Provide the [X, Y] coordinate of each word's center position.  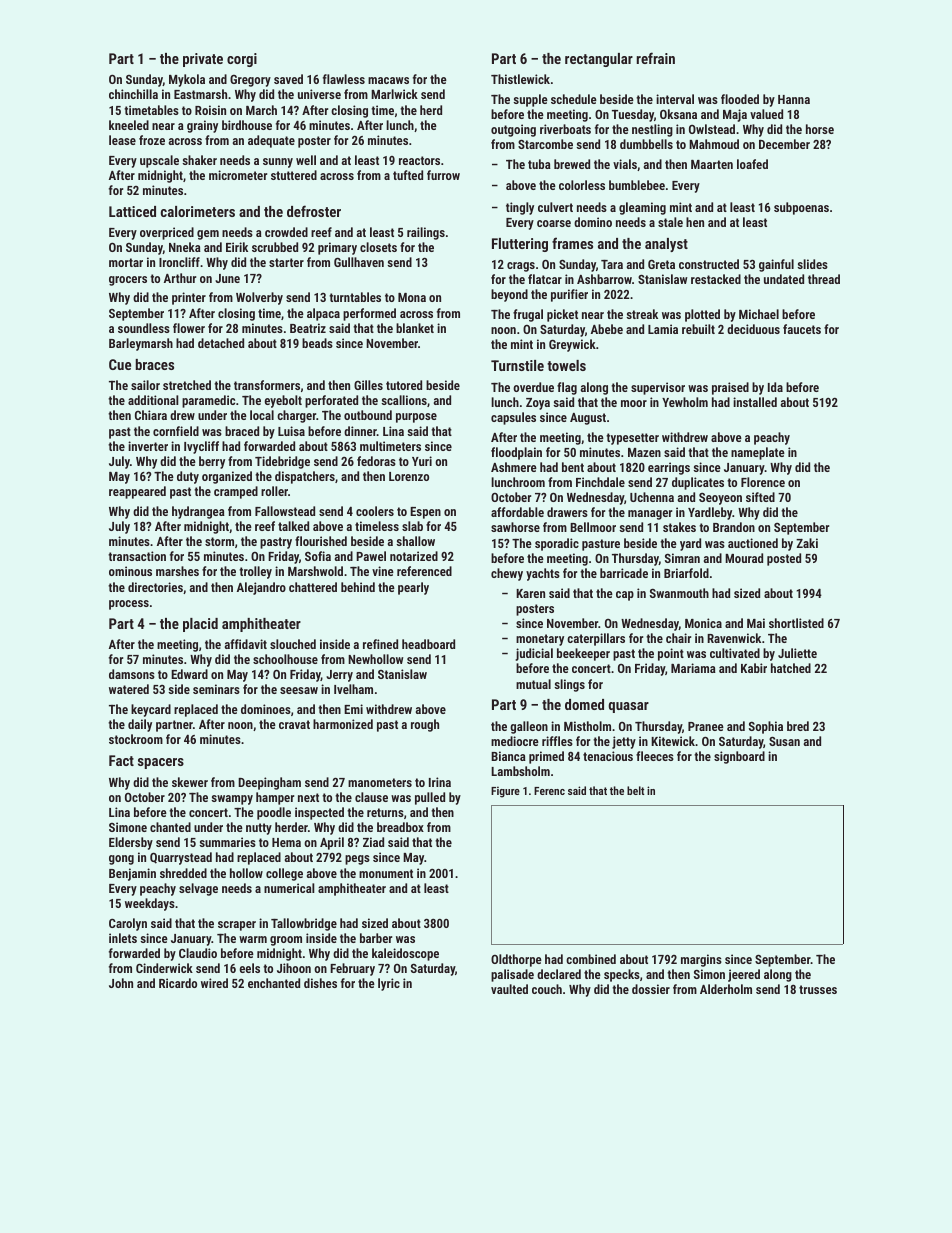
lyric [389, 984]
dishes [320, 983]
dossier [651, 989]
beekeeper [583, 654]
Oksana [678, 114]
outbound [368, 415]
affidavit [246, 644]
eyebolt [283, 401]
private [203, 60]
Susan [784, 741]
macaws [388, 80]
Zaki [807, 543]
